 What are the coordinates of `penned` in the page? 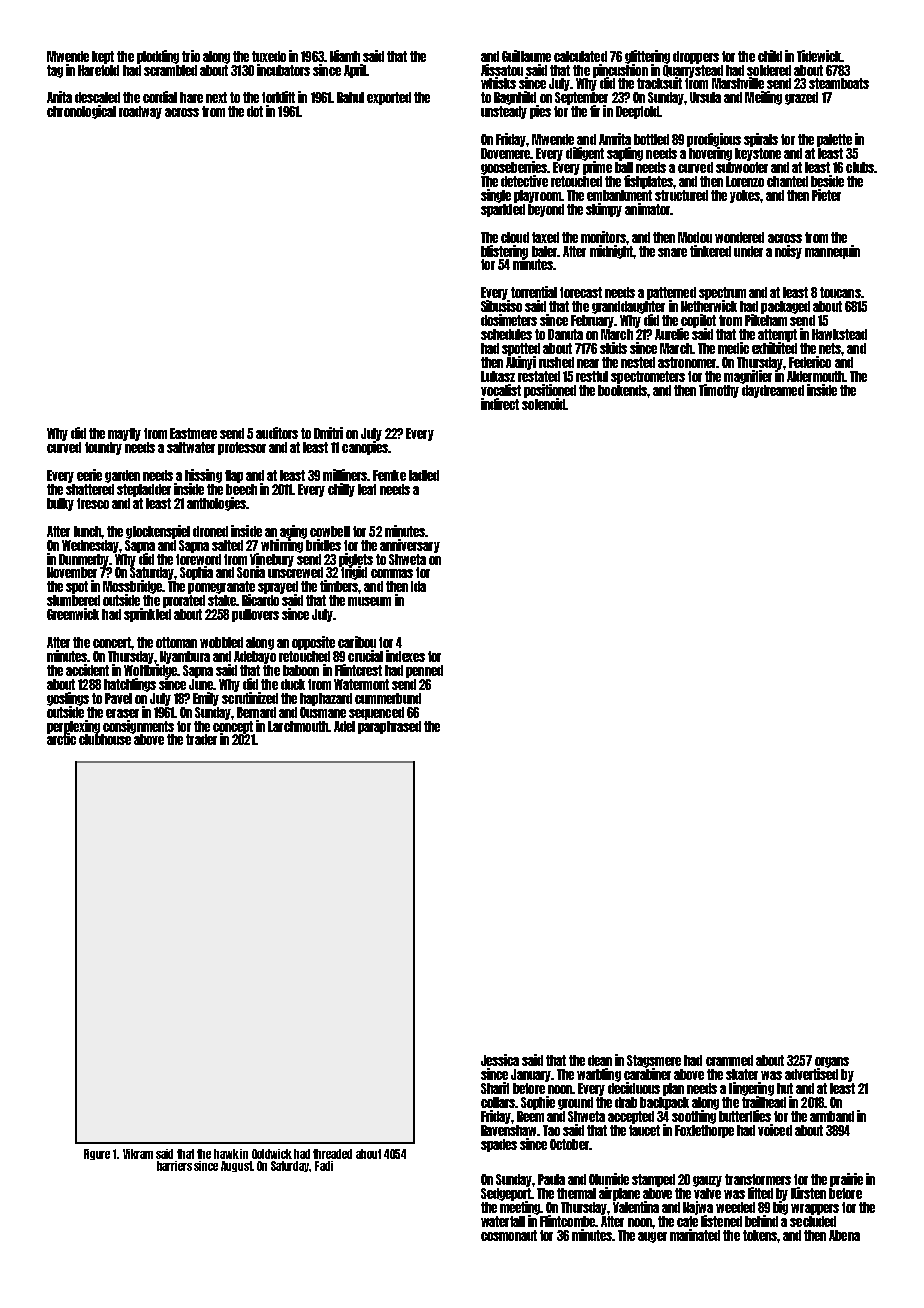 It's located at (424, 671).
